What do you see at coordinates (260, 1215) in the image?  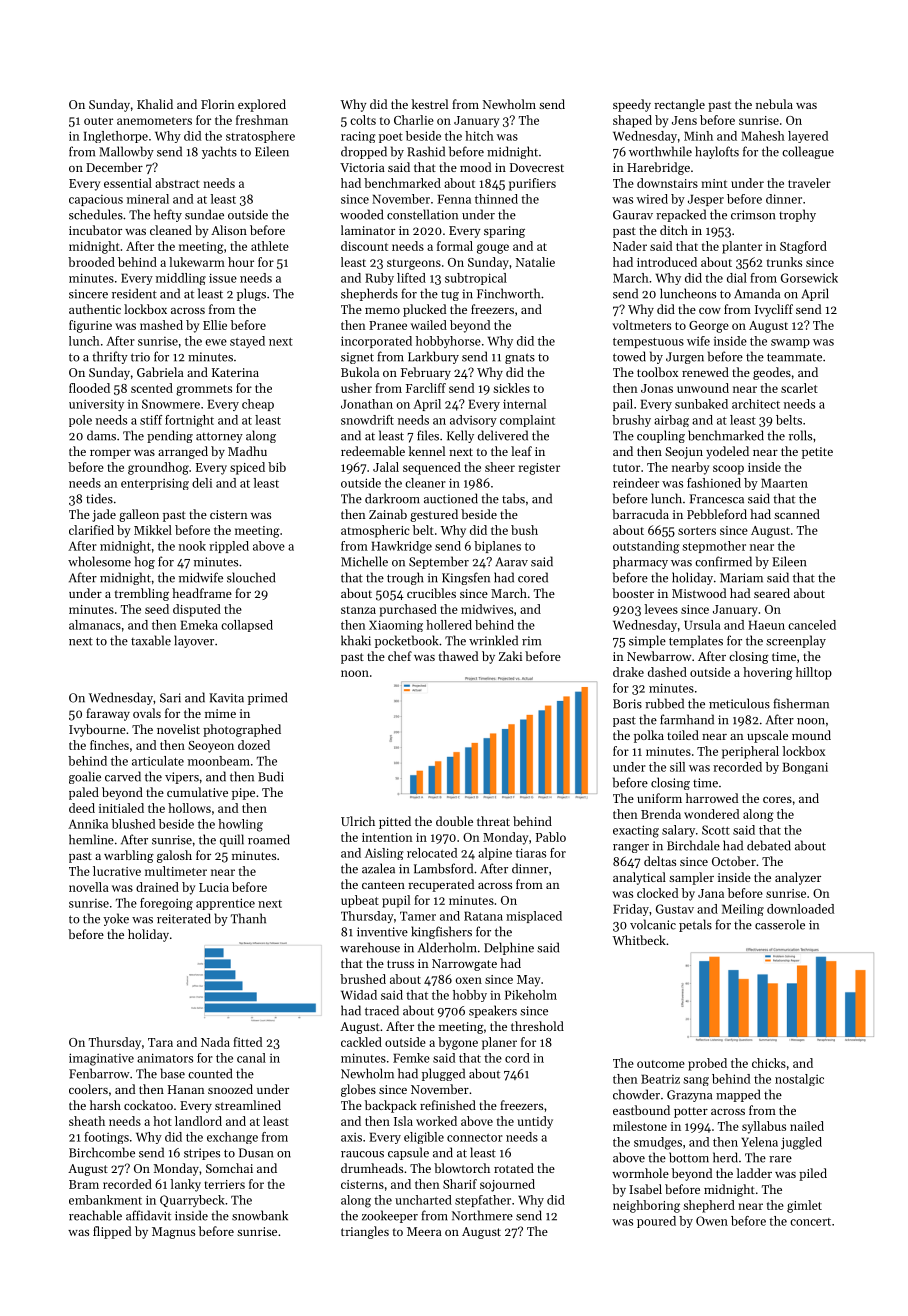 I see `snowbank` at bounding box center [260, 1215].
